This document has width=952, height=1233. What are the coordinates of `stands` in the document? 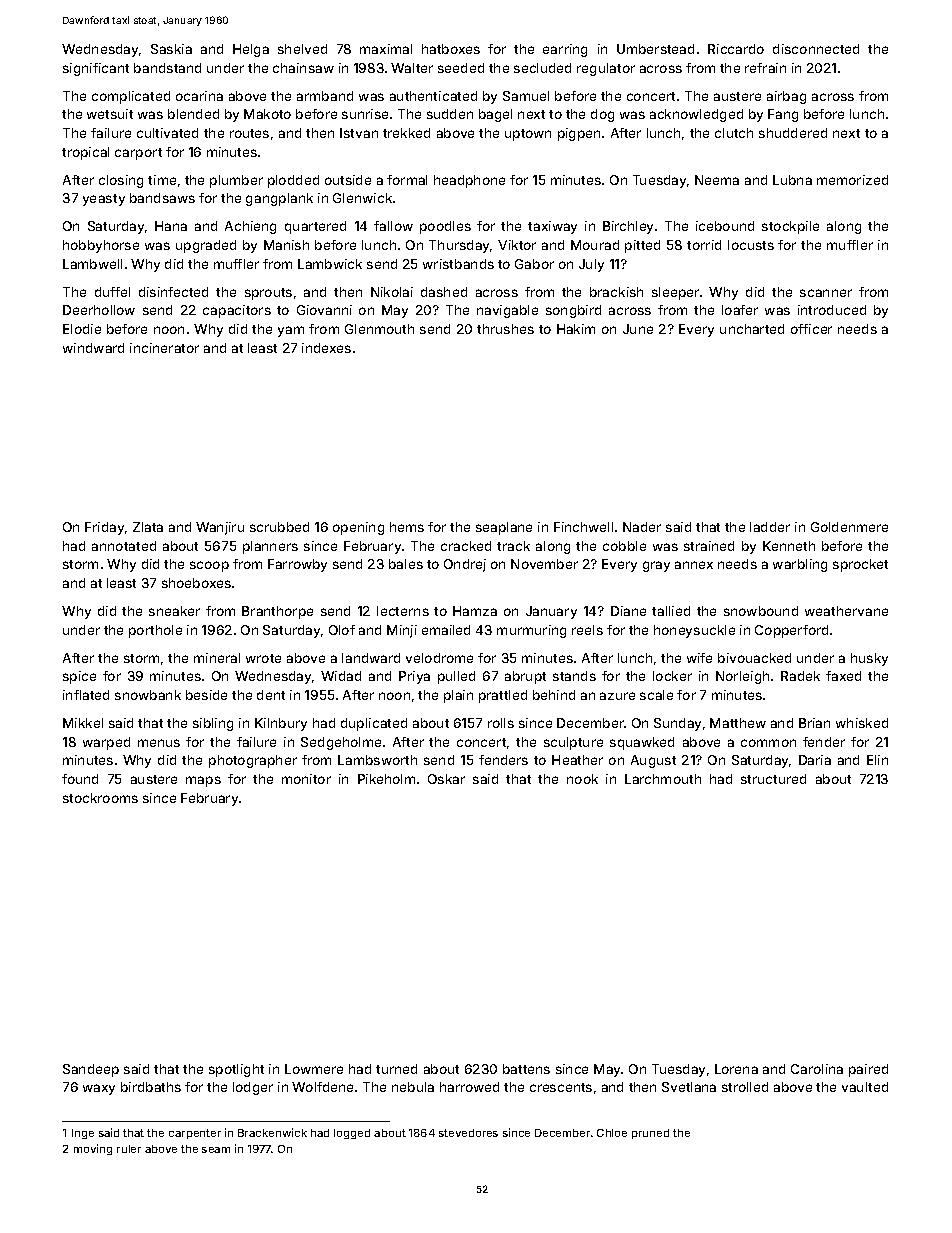 It's located at (574, 676).
